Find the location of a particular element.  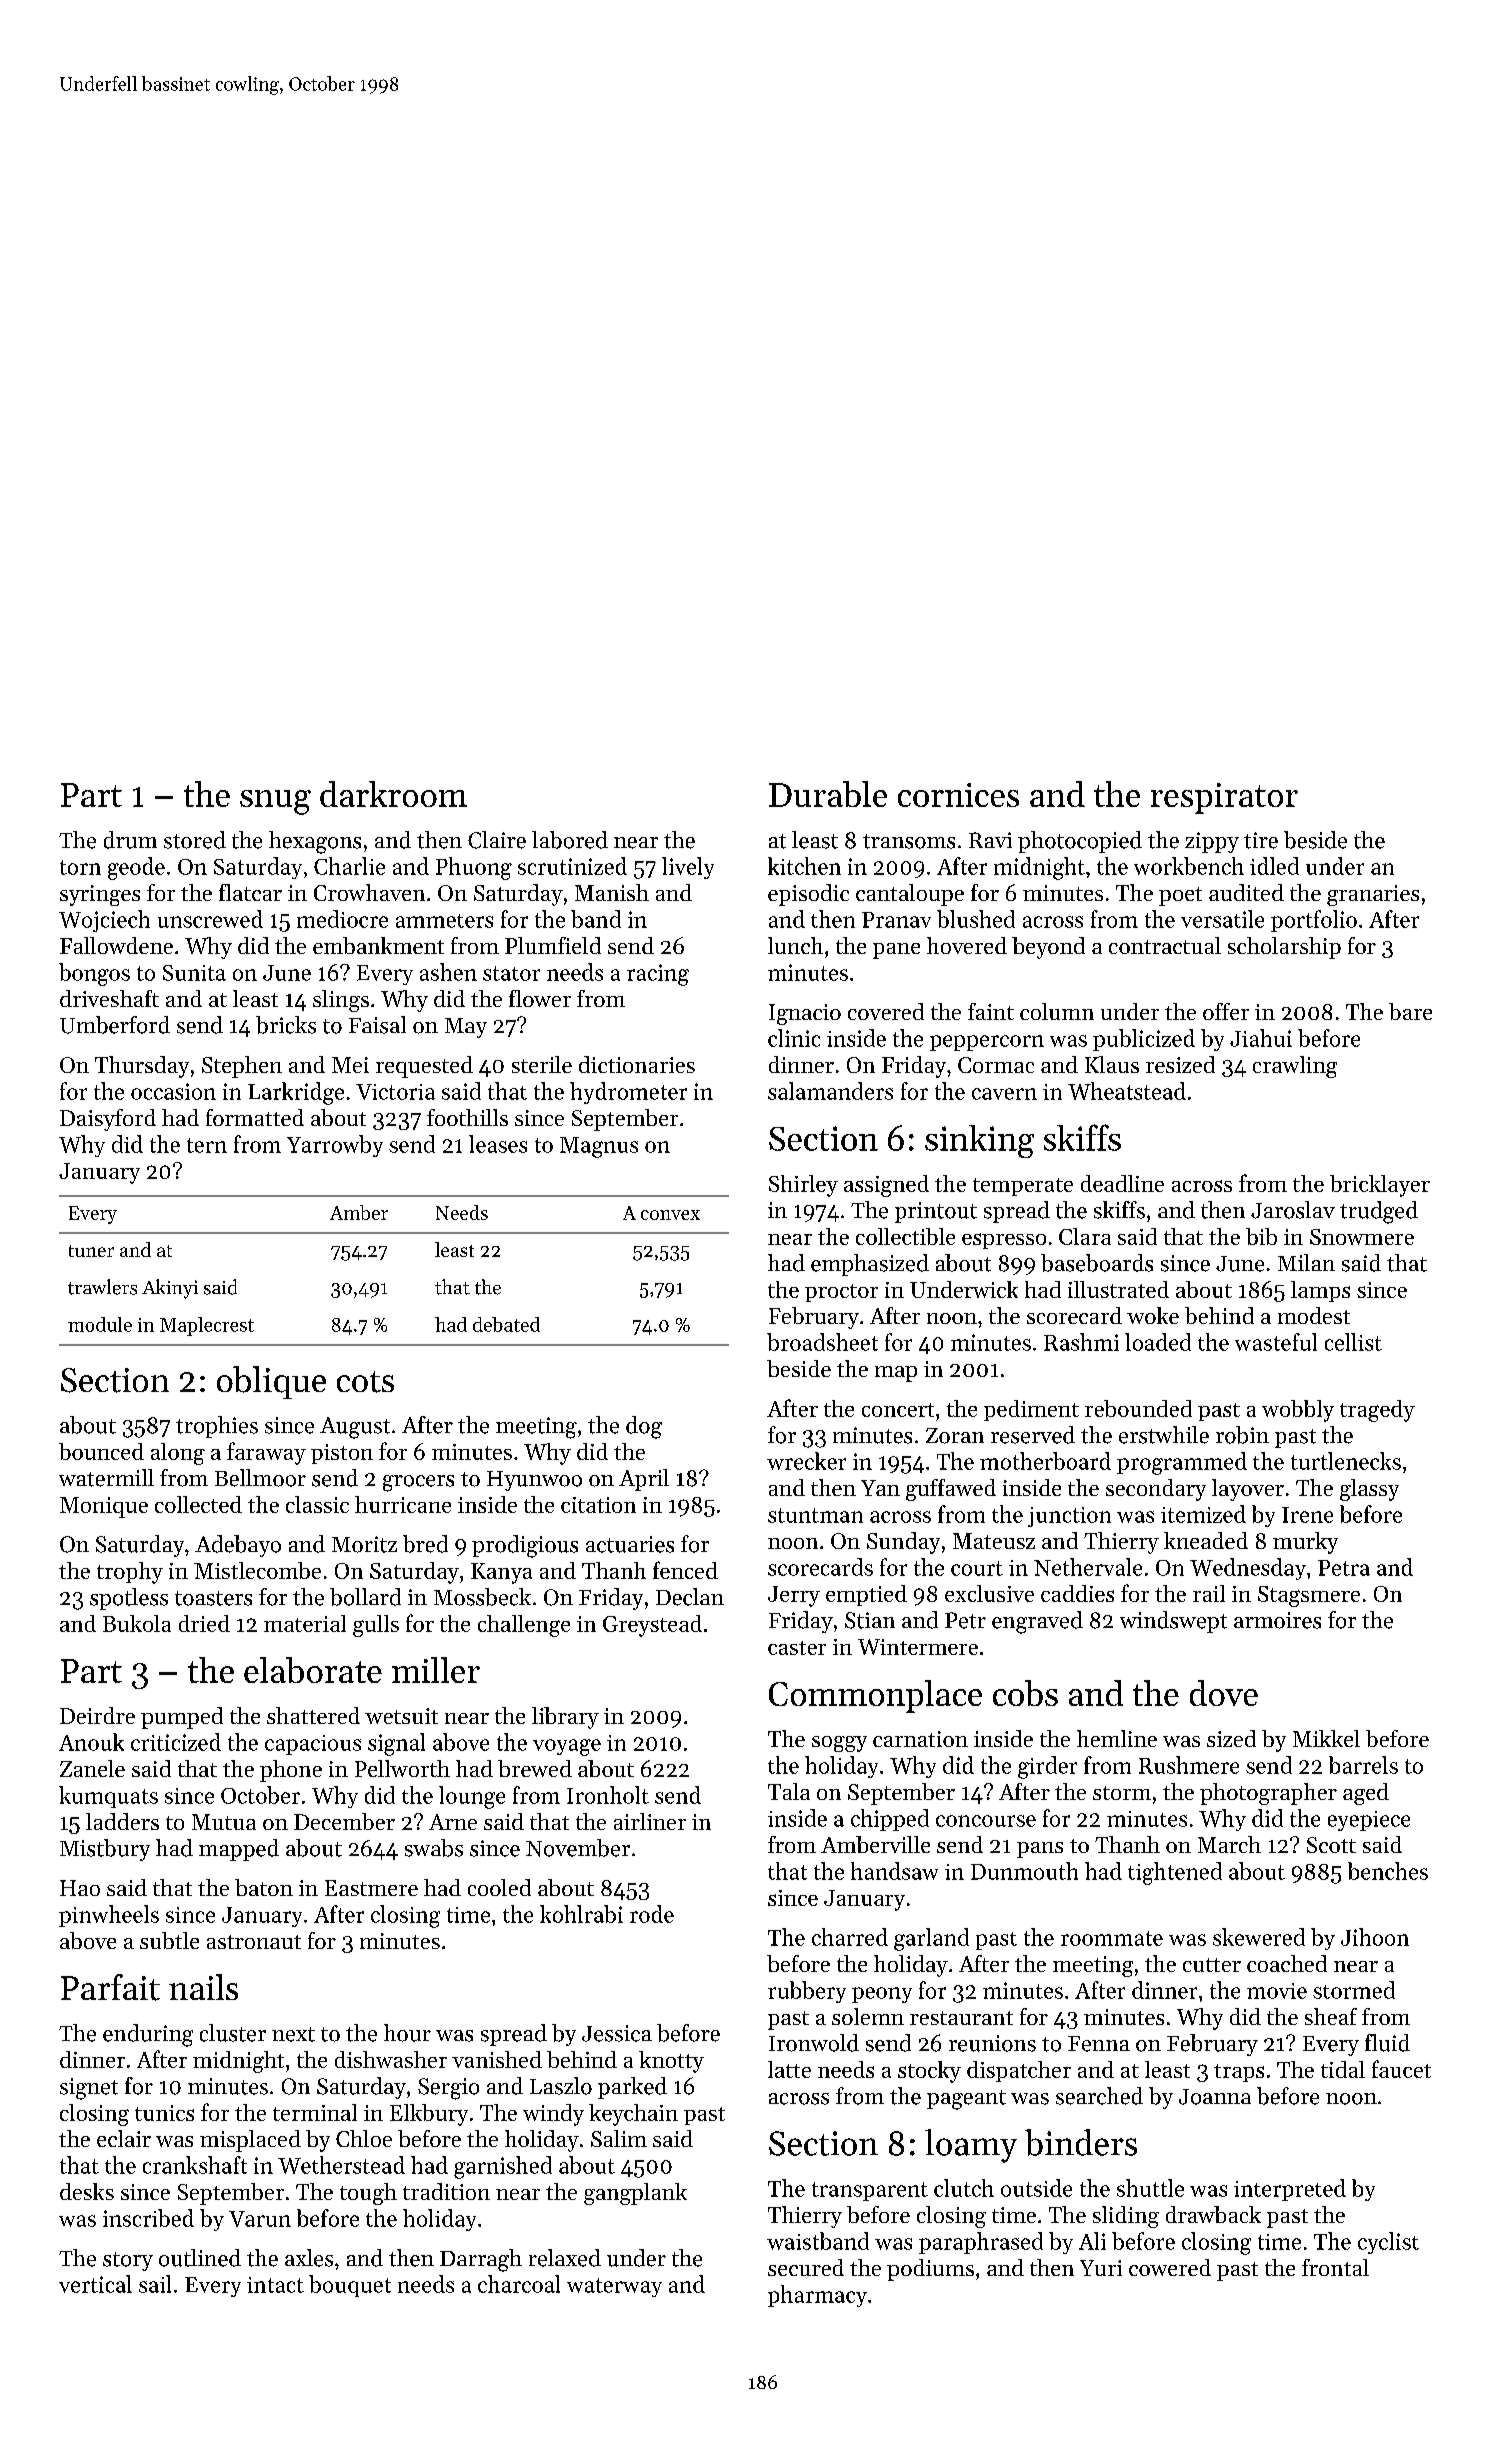

cornices is located at coordinates (958, 795).
